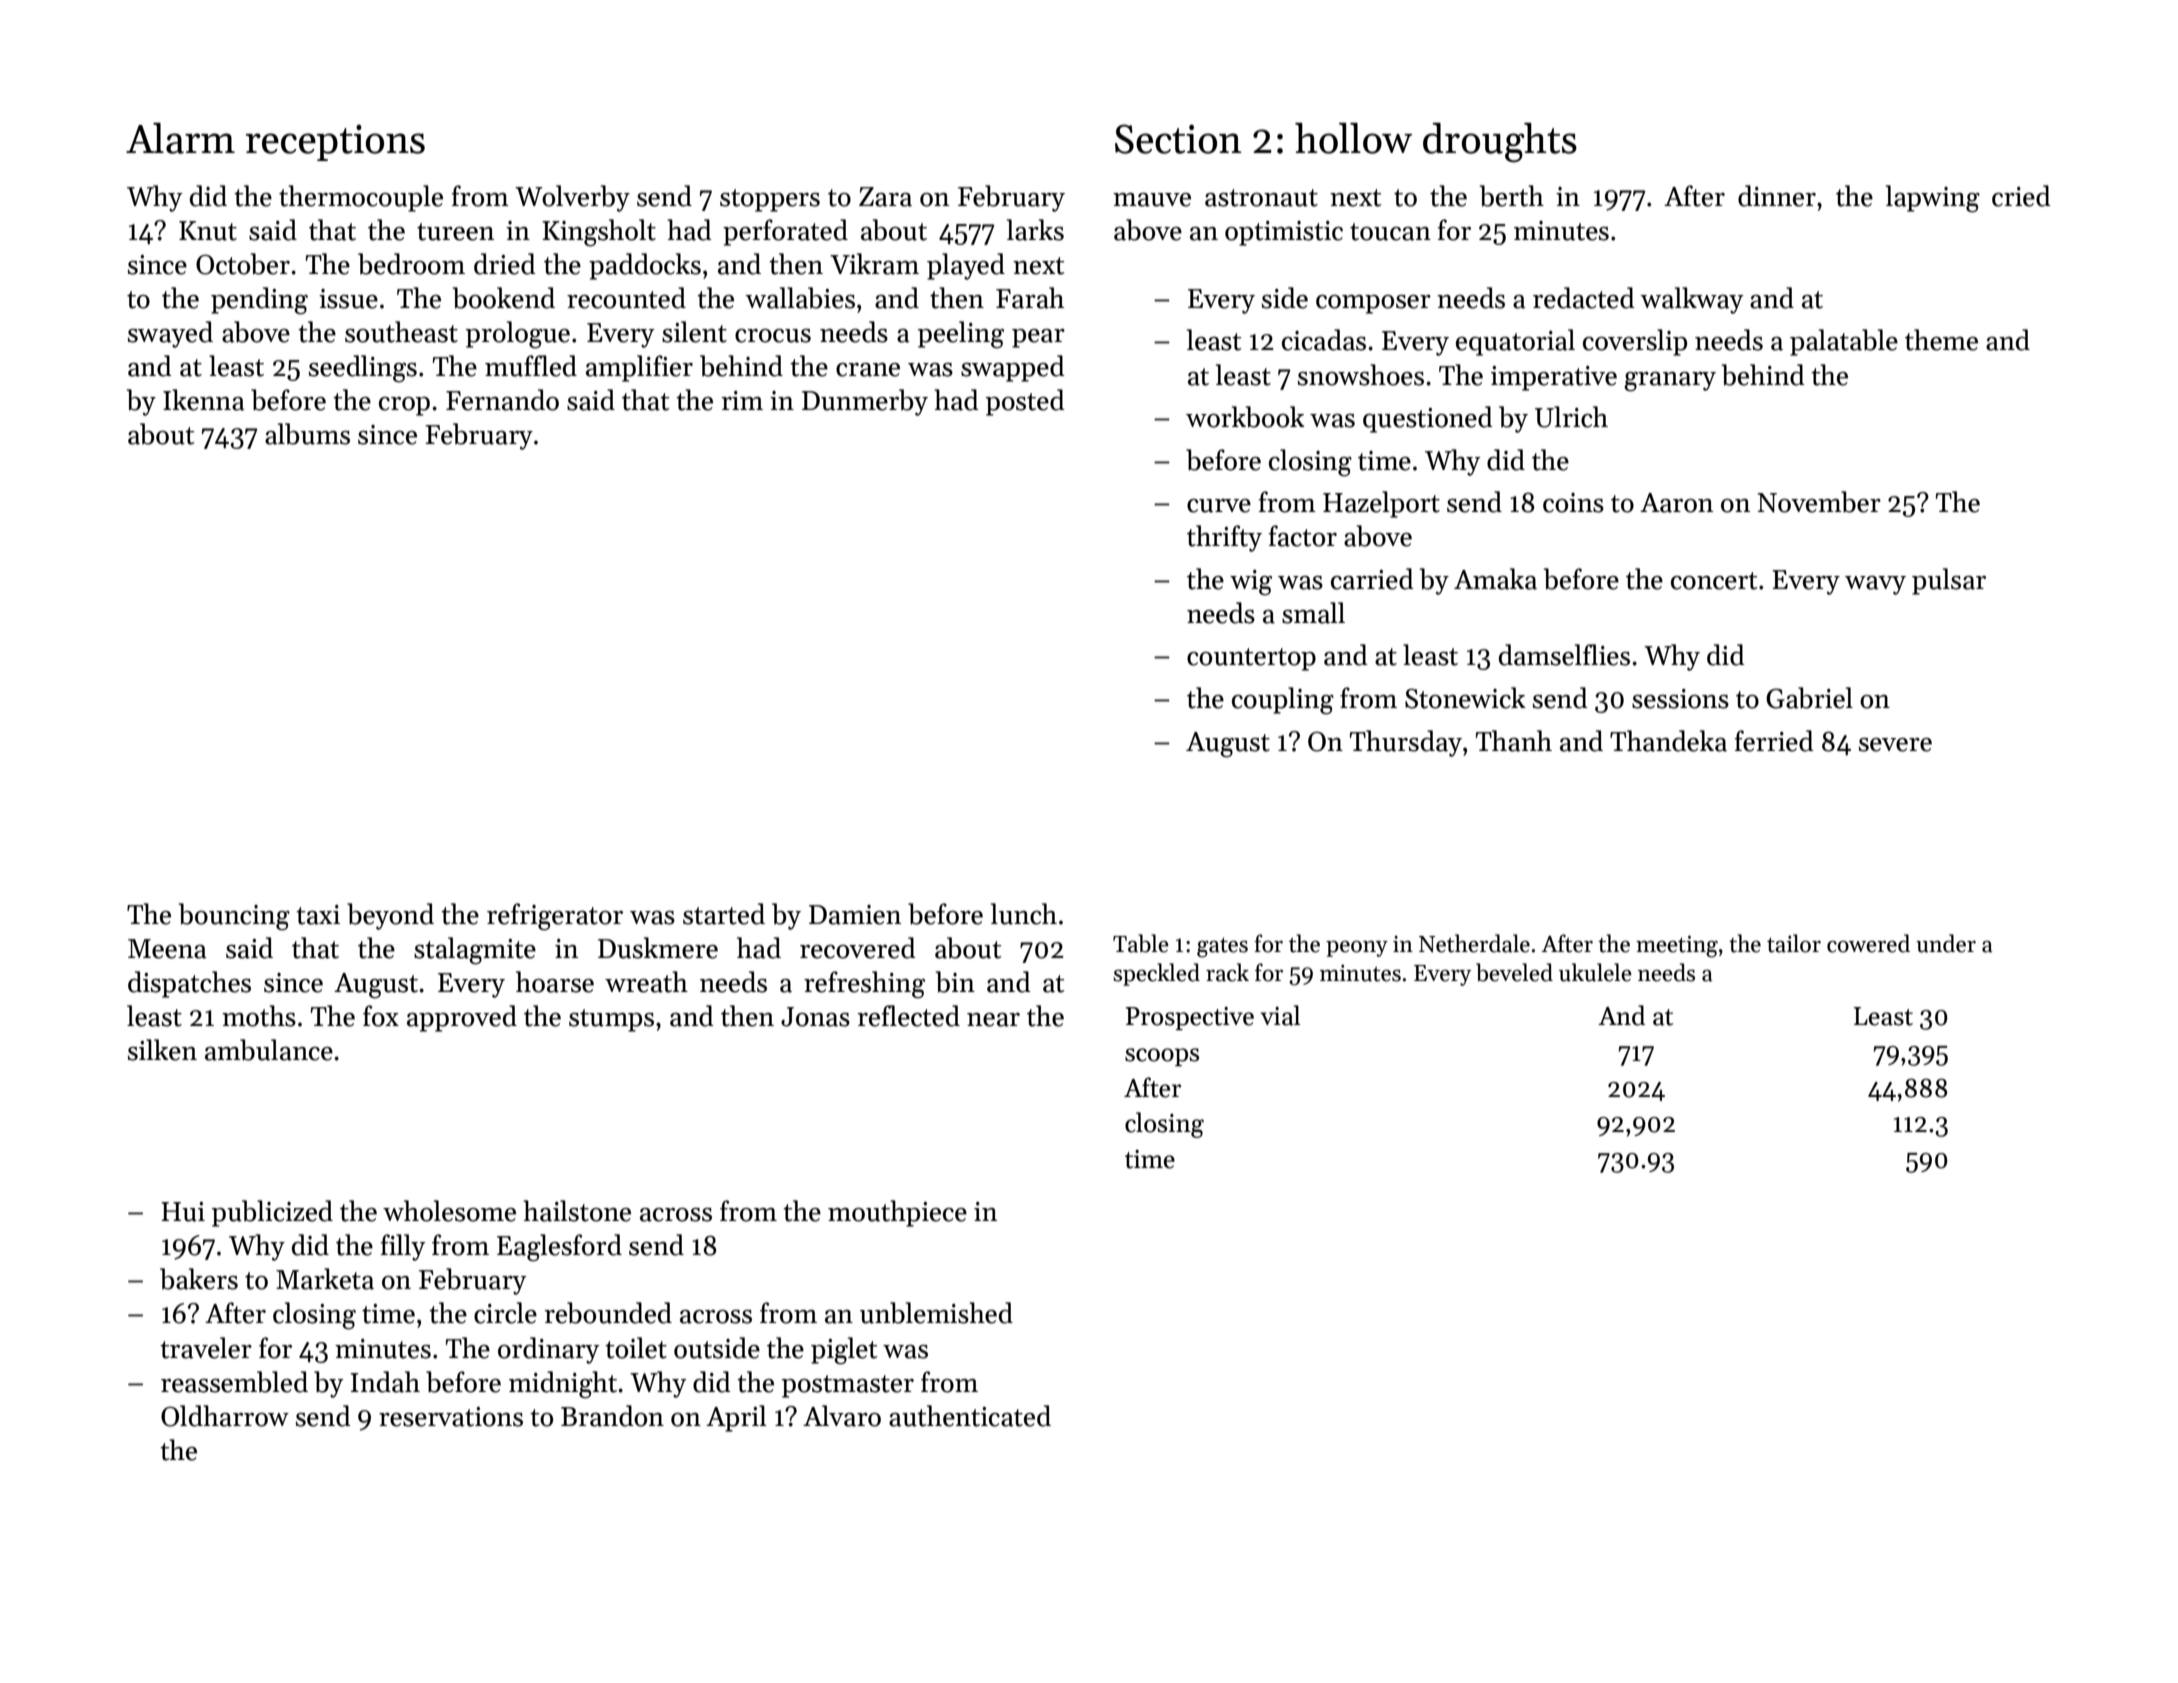  I want to click on Section, so click(1178, 139).
